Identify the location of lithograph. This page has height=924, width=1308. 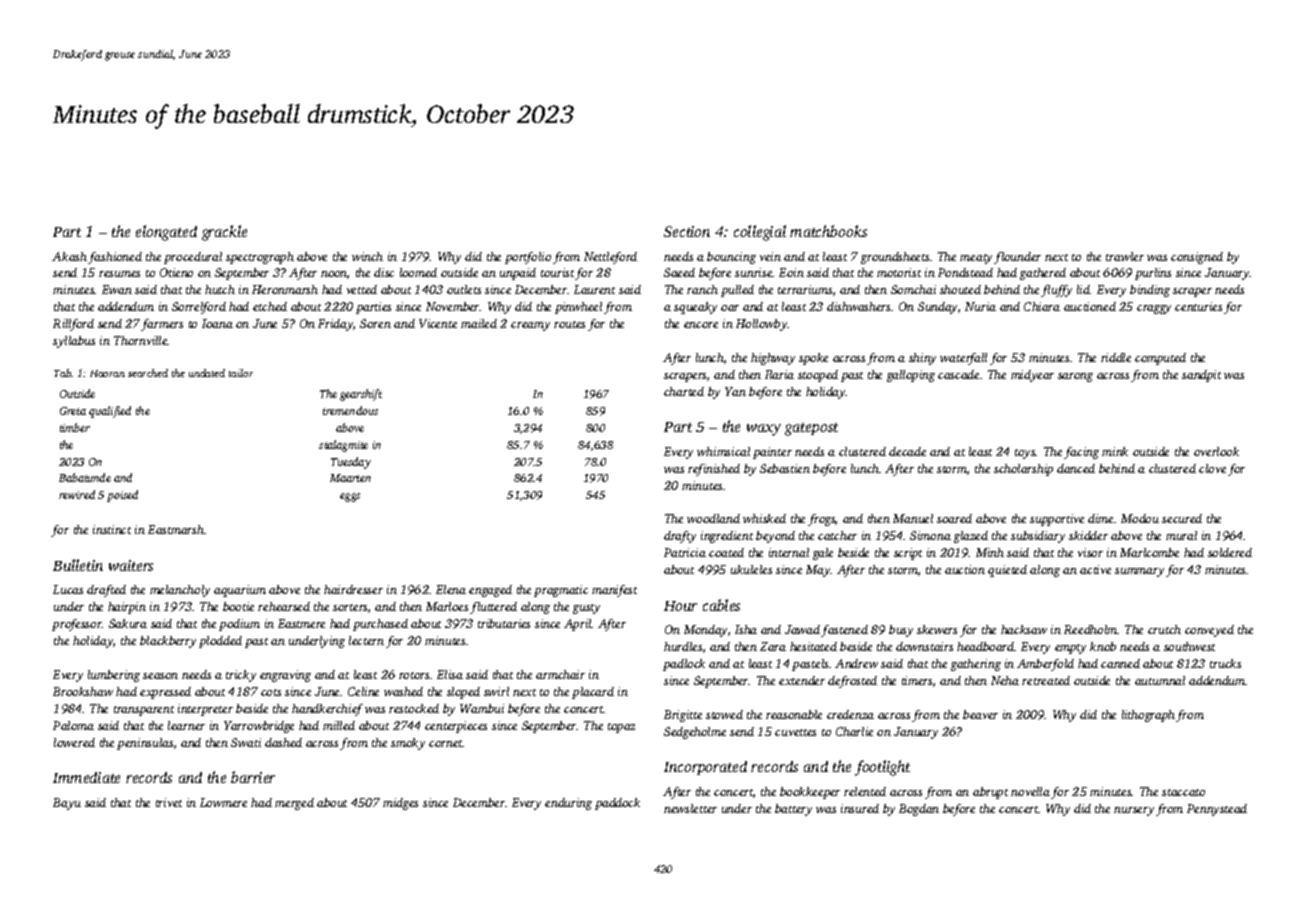
(1148, 716).
